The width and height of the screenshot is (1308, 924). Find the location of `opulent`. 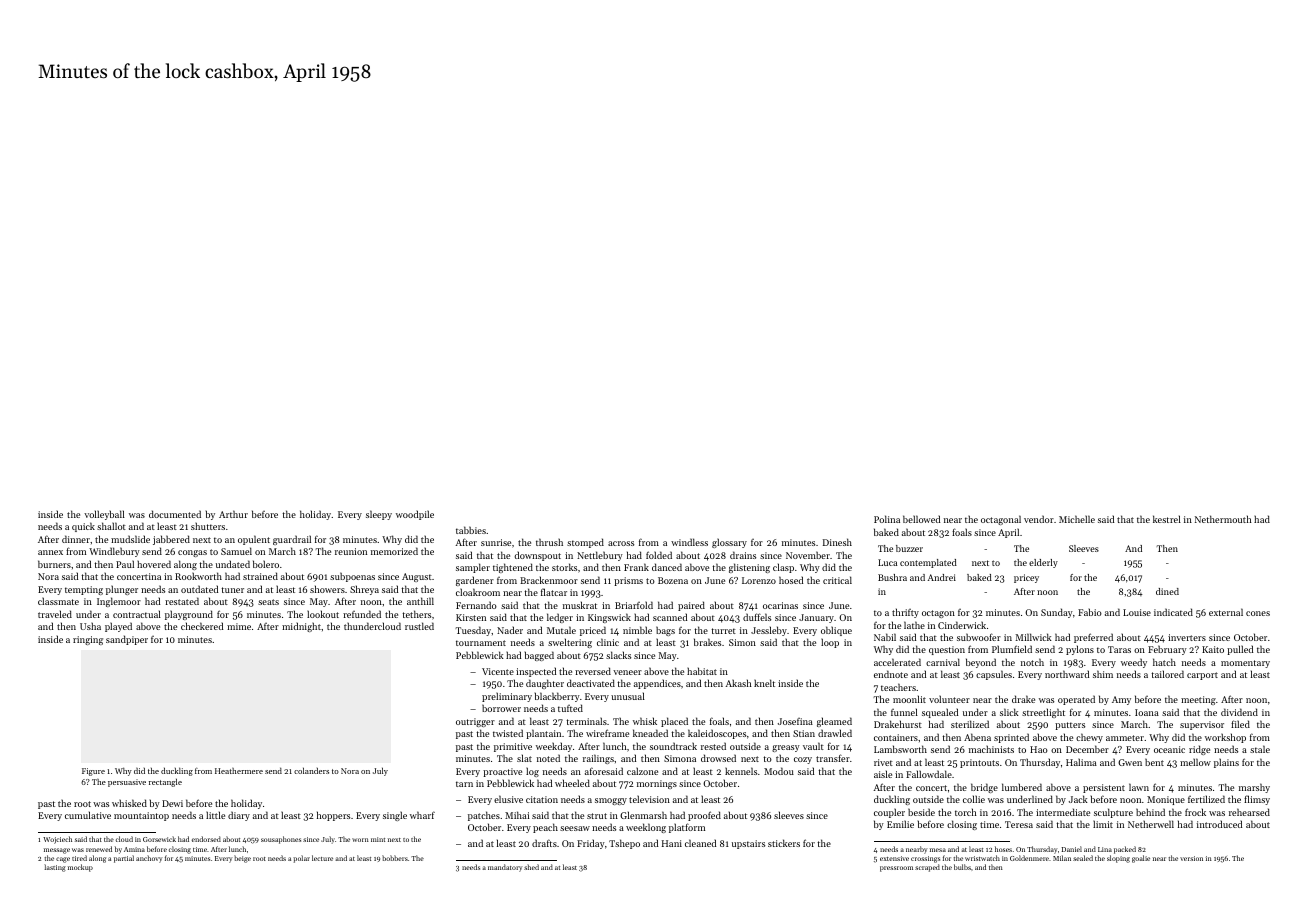

opulent is located at coordinates (254, 540).
